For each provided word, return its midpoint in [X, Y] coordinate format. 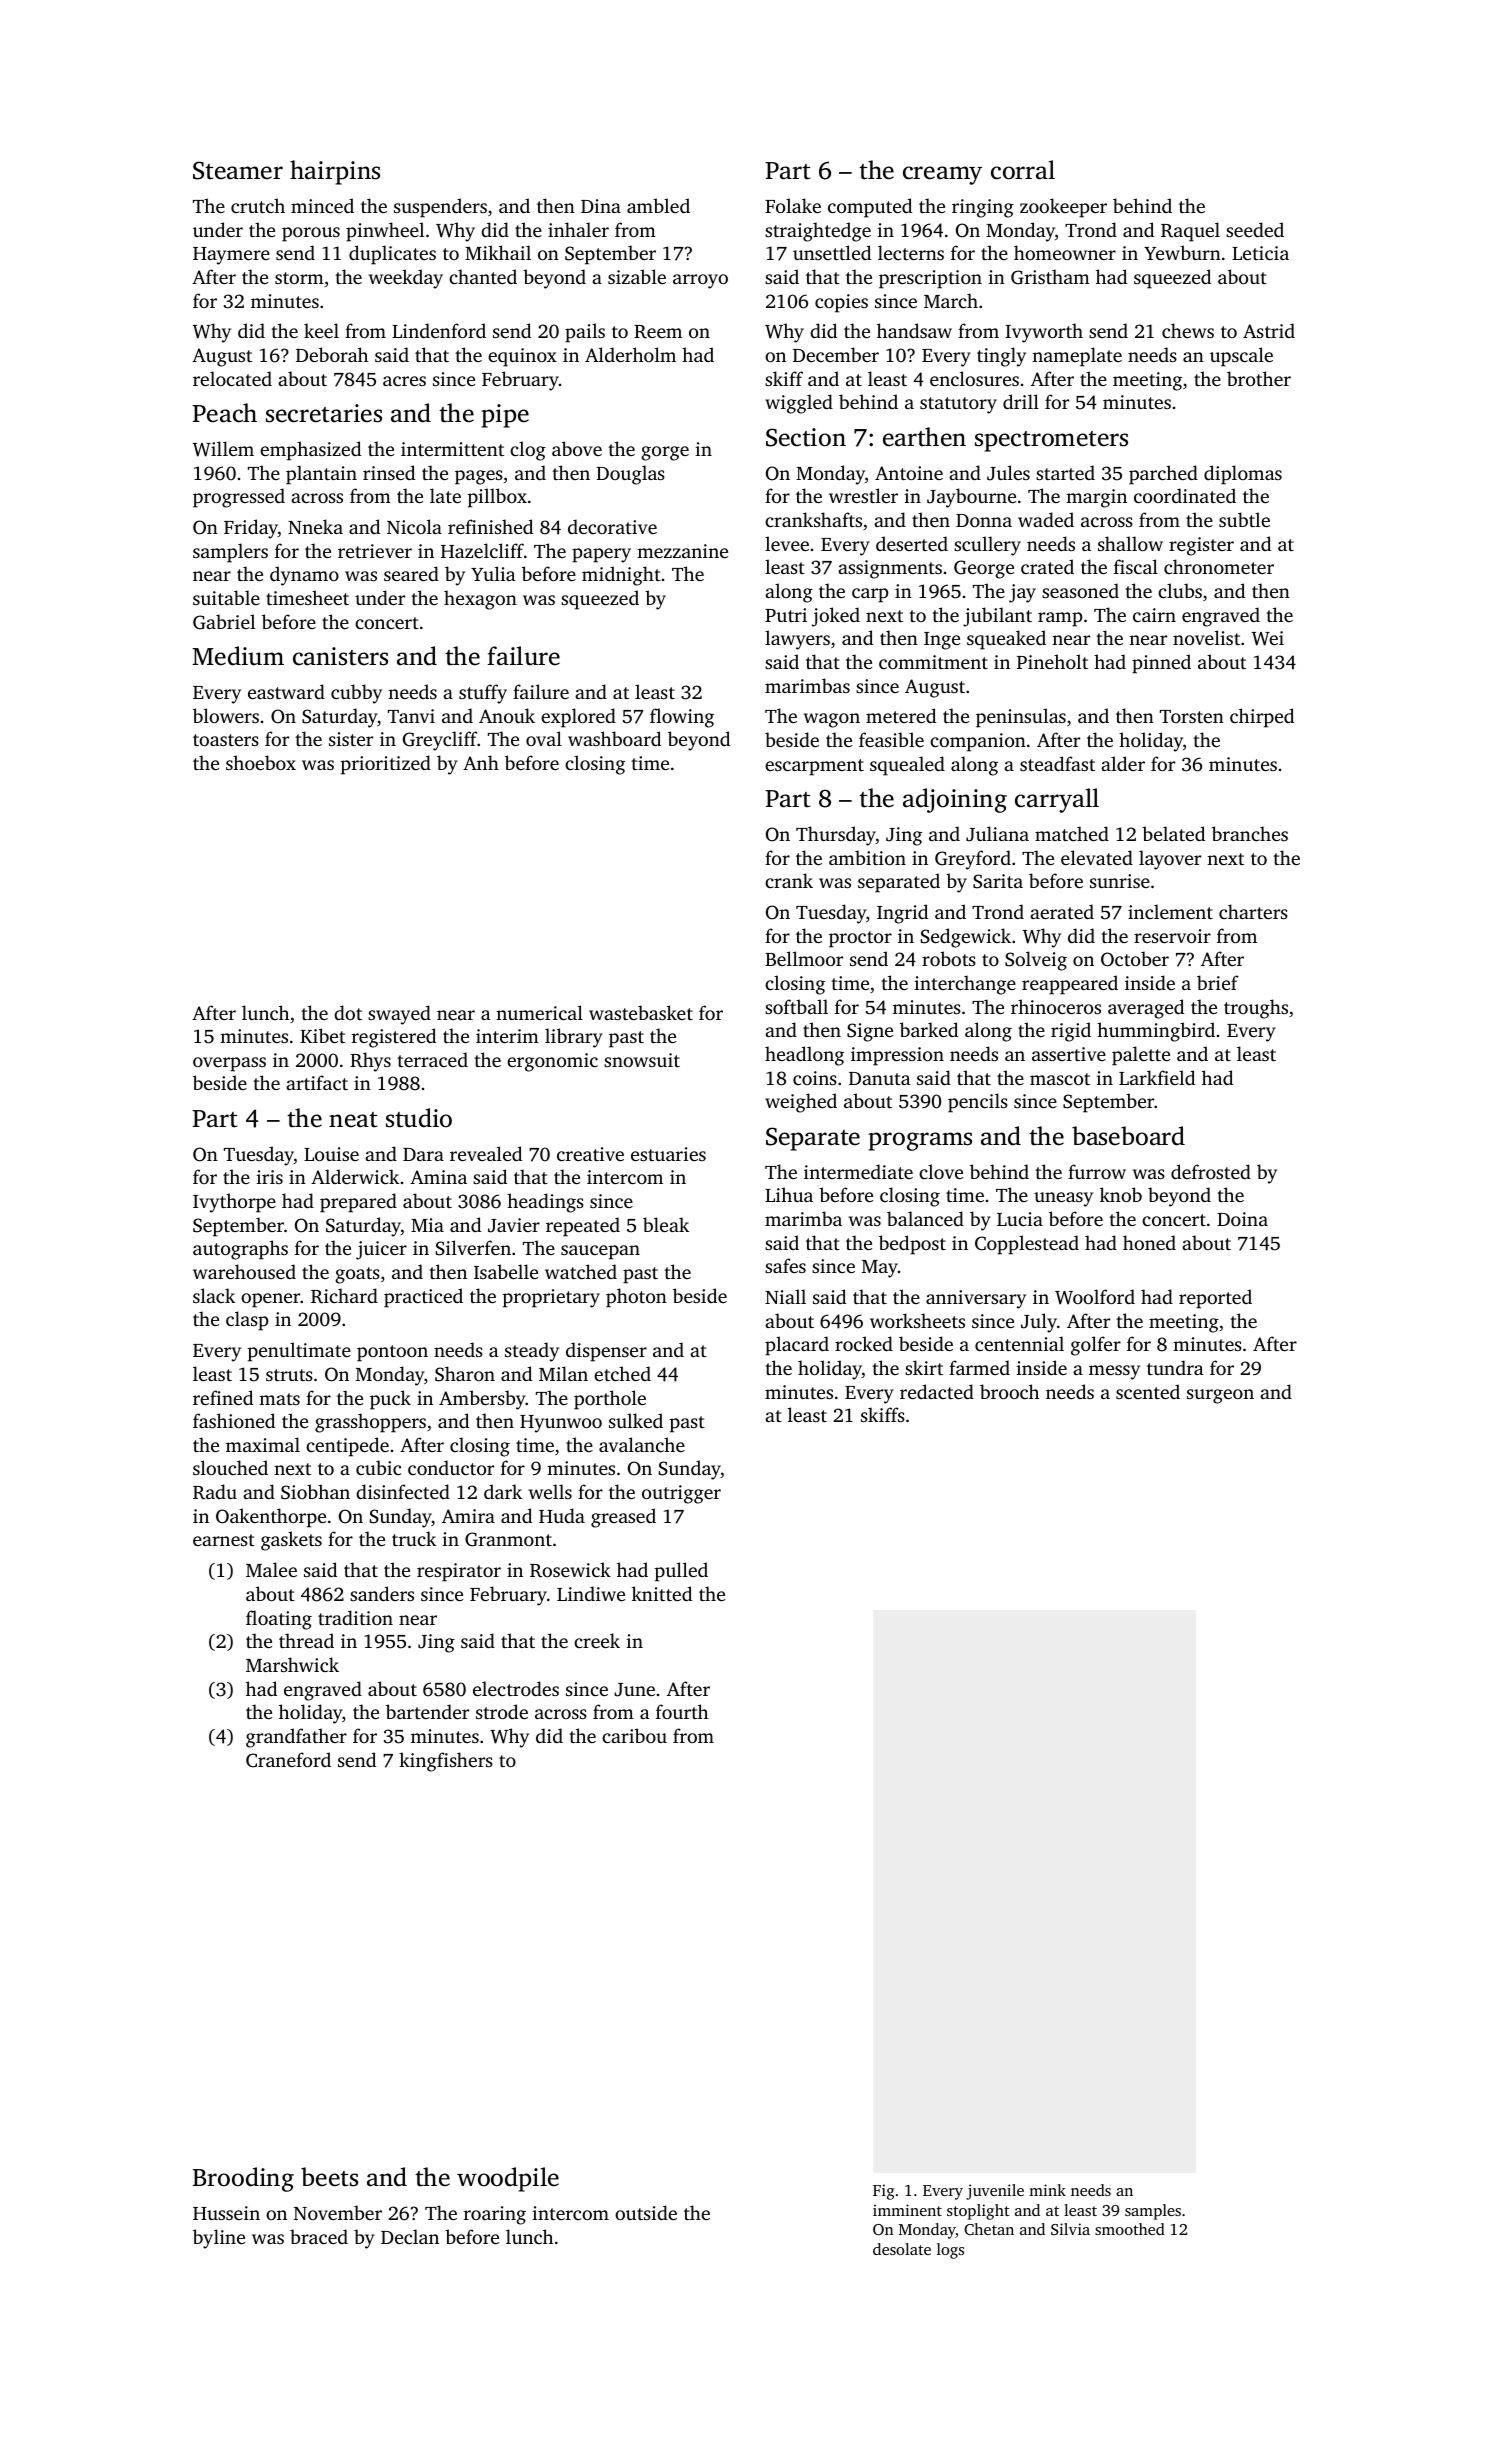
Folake [793, 205]
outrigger [681, 1494]
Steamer [238, 170]
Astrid [1269, 330]
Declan [410, 2236]
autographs [240, 1250]
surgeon [1220, 1396]
